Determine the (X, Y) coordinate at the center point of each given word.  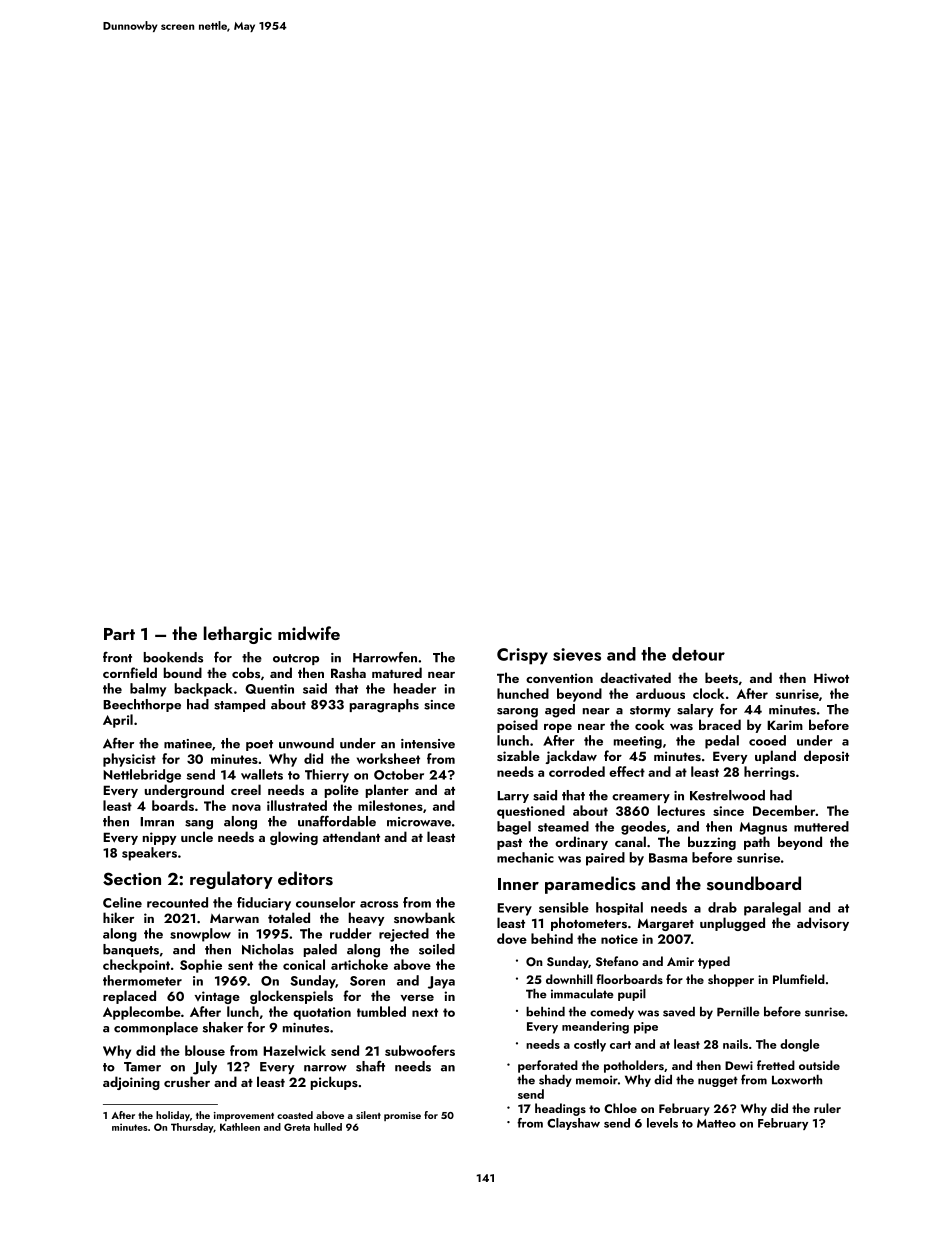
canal (630, 841)
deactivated (635, 677)
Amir (680, 961)
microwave (419, 822)
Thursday (192, 1128)
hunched (523, 693)
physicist (129, 760)
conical (304, 964)
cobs (246, 672)
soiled (437, 949)
